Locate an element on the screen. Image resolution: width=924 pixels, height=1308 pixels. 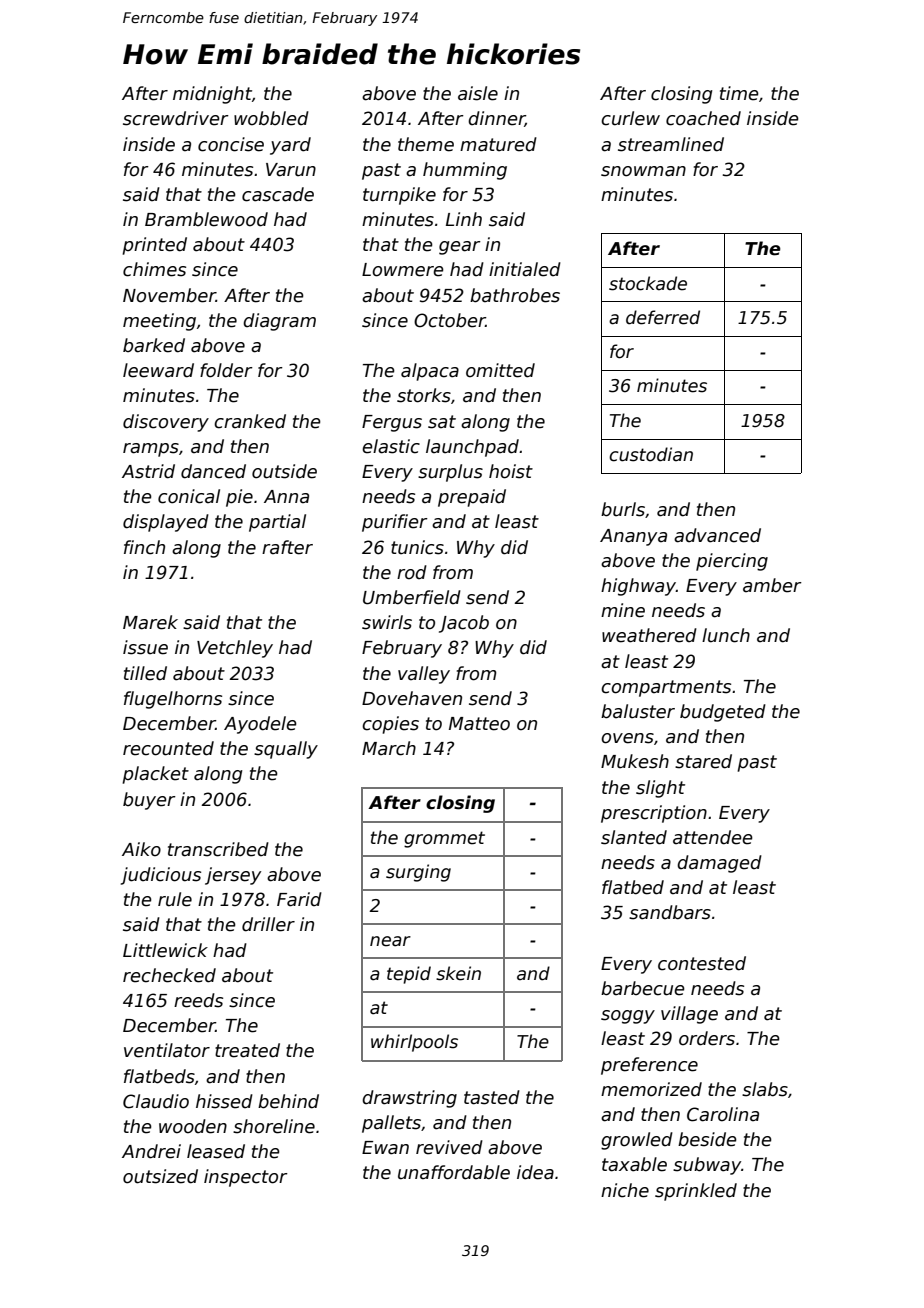
grommet is located at coordinates (444, 839).
